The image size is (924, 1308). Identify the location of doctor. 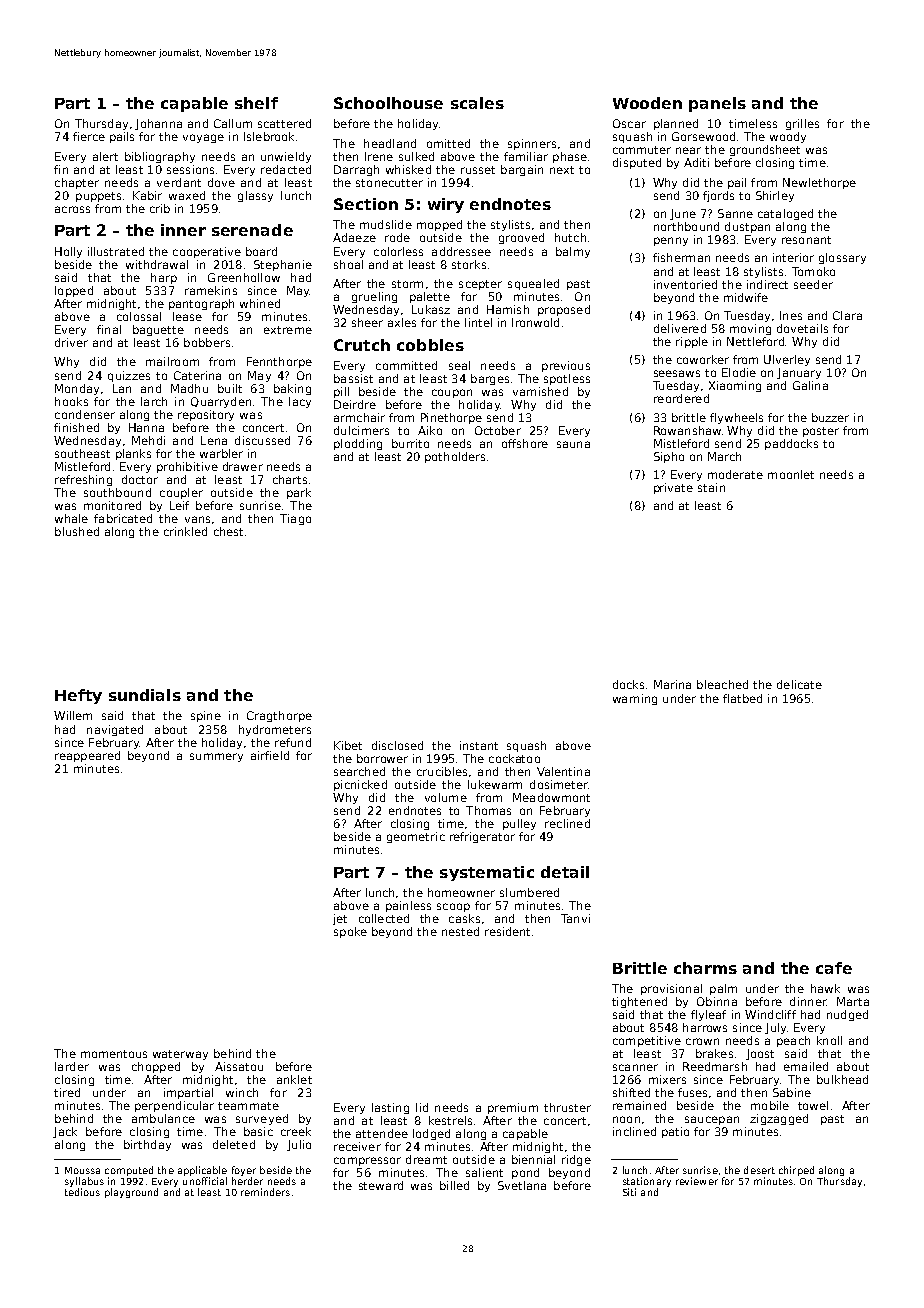
(140, 479).
